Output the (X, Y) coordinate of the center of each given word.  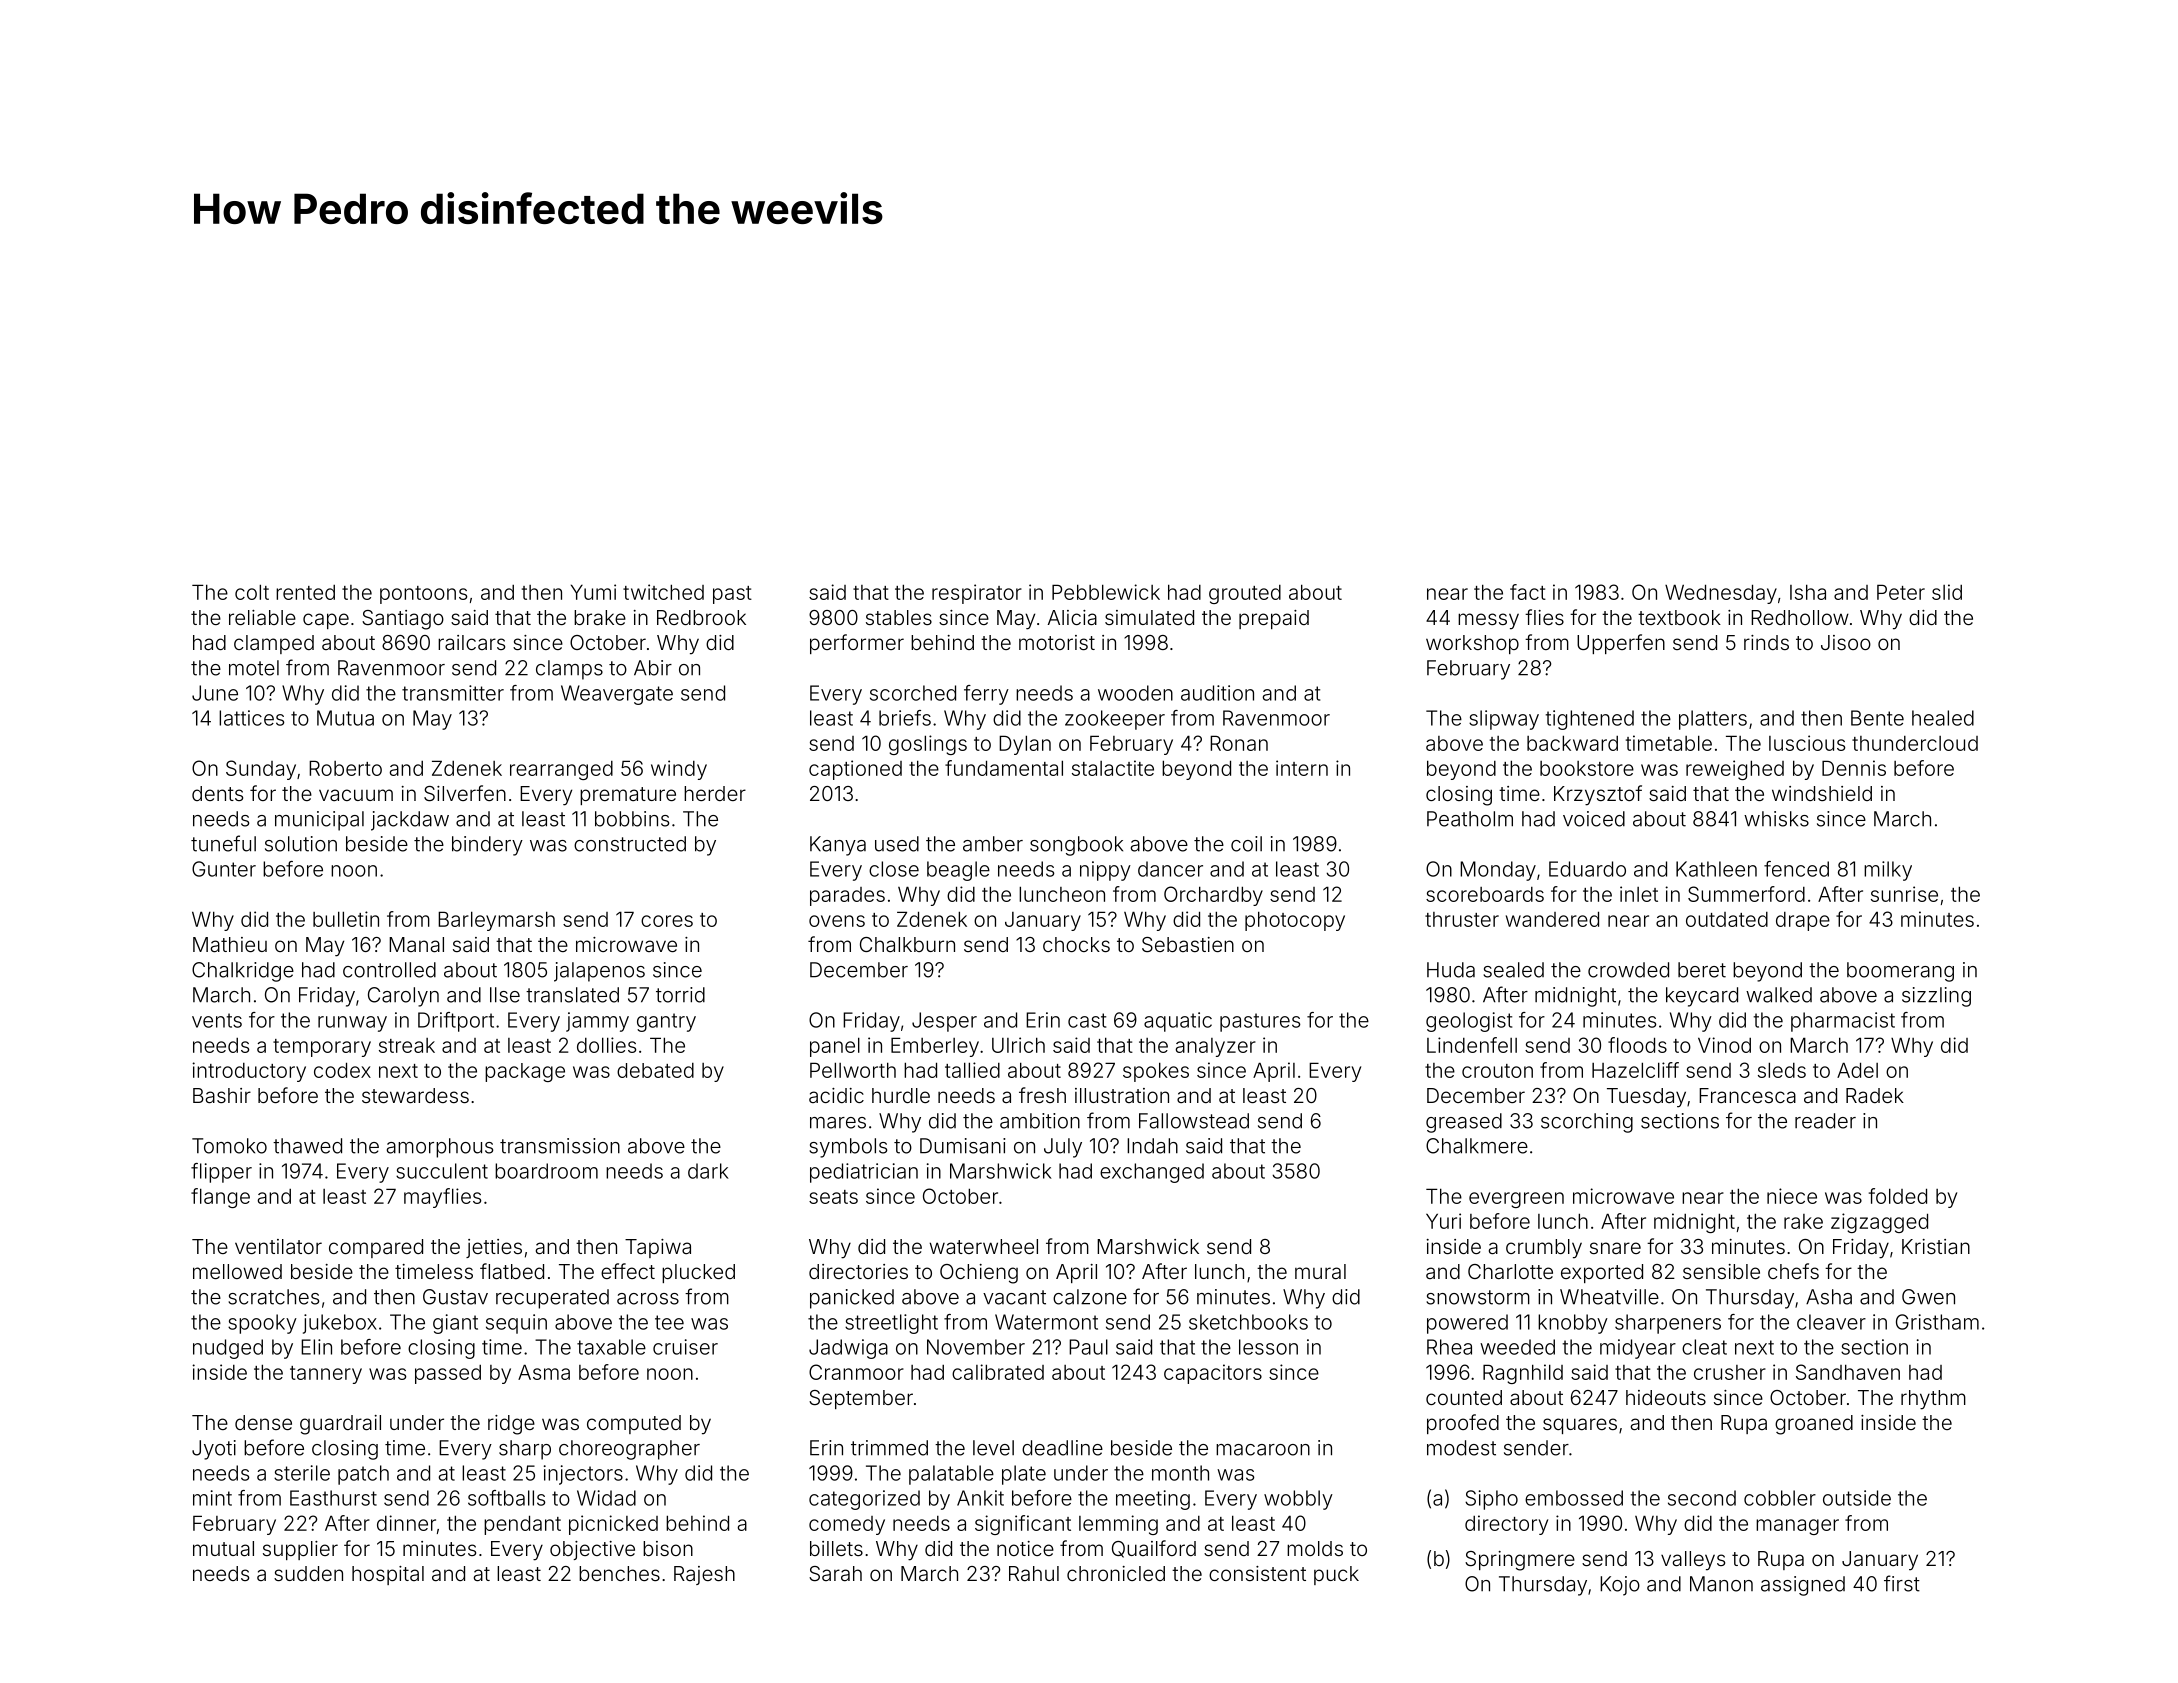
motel (254, 668)
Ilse (505, 995)
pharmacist (1843, 1022)
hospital (388, 1575)
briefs (905, 718)
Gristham (1937, 1322)
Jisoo (1846, 642)
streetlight (891, 1324)
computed (634, 1424)
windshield (1822, 793)
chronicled (1116, 1573)
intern (1302, 768)
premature (628, 796)
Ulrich (1018, 1045)
